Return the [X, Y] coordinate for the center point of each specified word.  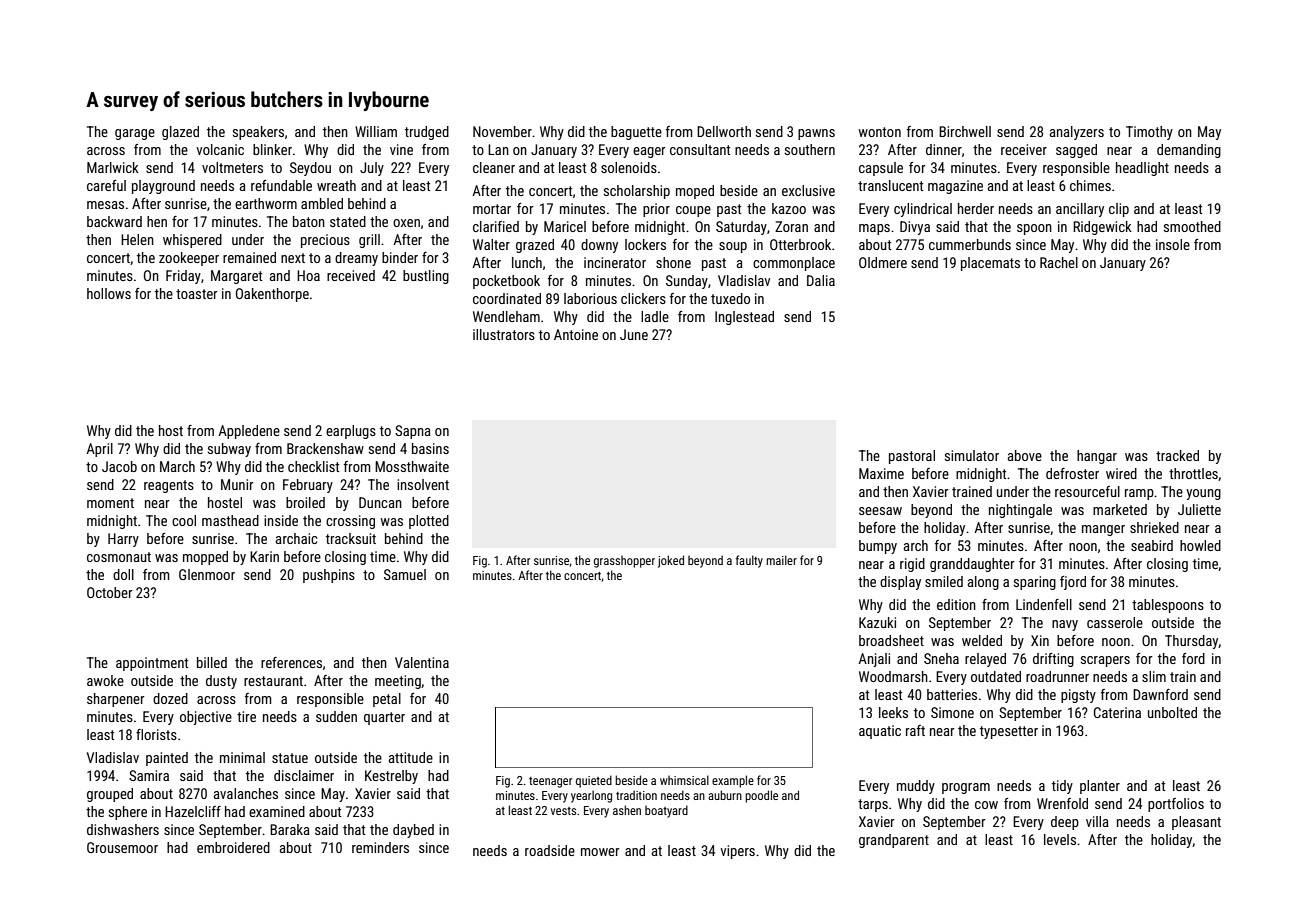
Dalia [821, 280]
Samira [149, 775]
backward [114, 221]
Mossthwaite [412, 466]
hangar [1097, 457]
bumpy [878, 547]
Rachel [1059, 262]
